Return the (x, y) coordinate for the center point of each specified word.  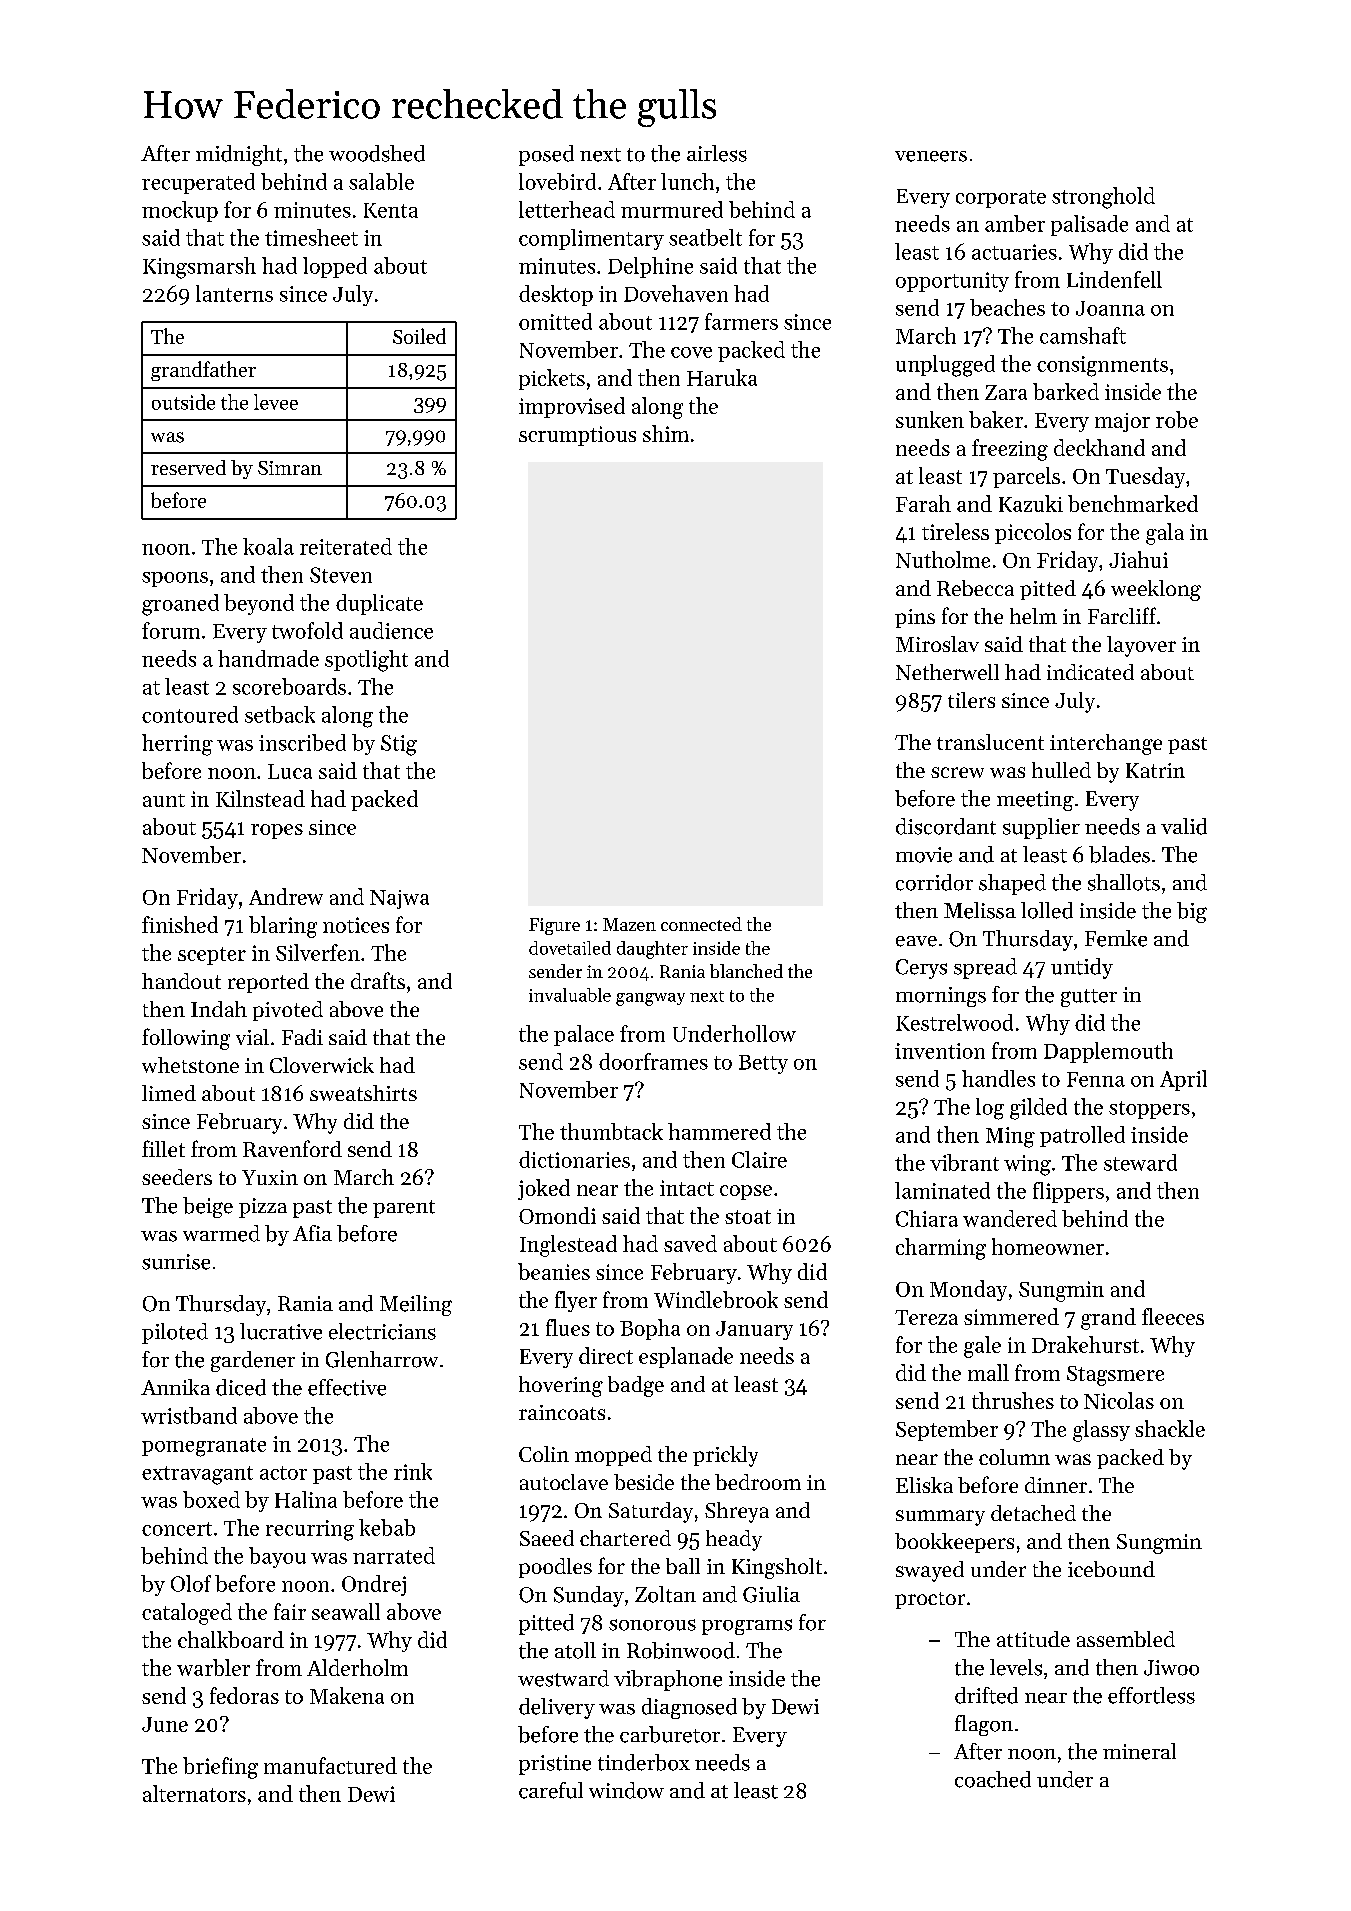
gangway (650, 999)
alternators (194, 1793)
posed (546, 155)
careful (551, 1790)
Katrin (1155, 770)
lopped (335, 267)
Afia (312, 1233)
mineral (1139, 1751)
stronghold (1103, 198)
